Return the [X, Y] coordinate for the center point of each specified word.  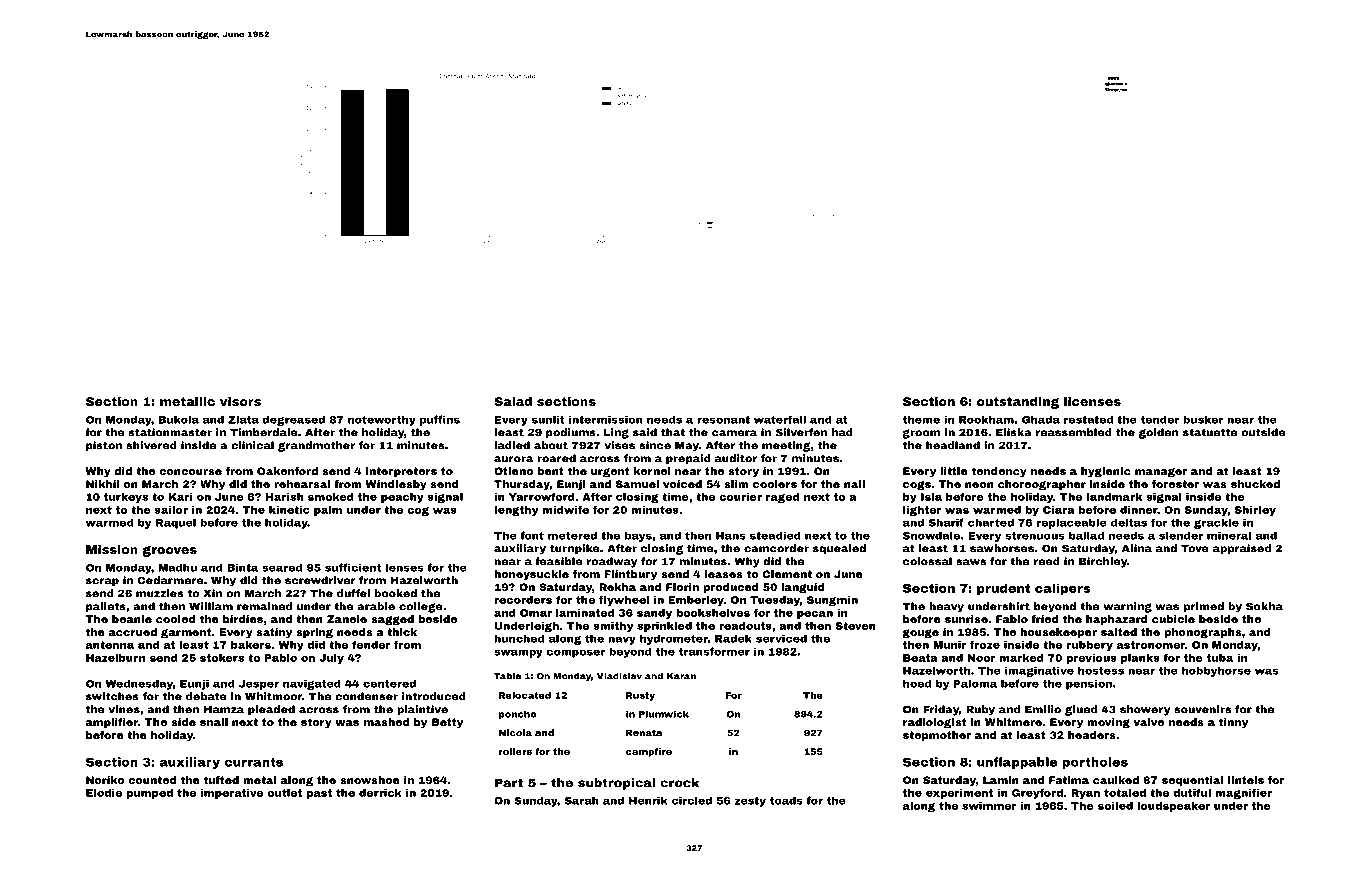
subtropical [616, 784]
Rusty [640, 696]
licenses [1092, 401]
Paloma [975, 683]
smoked [331, 497]
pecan [815, 615]
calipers [1063, 589]
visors [240, 401]
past [319, 794]
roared [556, 458]
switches [112, 696]
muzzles [160, 593]
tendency [999, 472]
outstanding [1018, 403]
